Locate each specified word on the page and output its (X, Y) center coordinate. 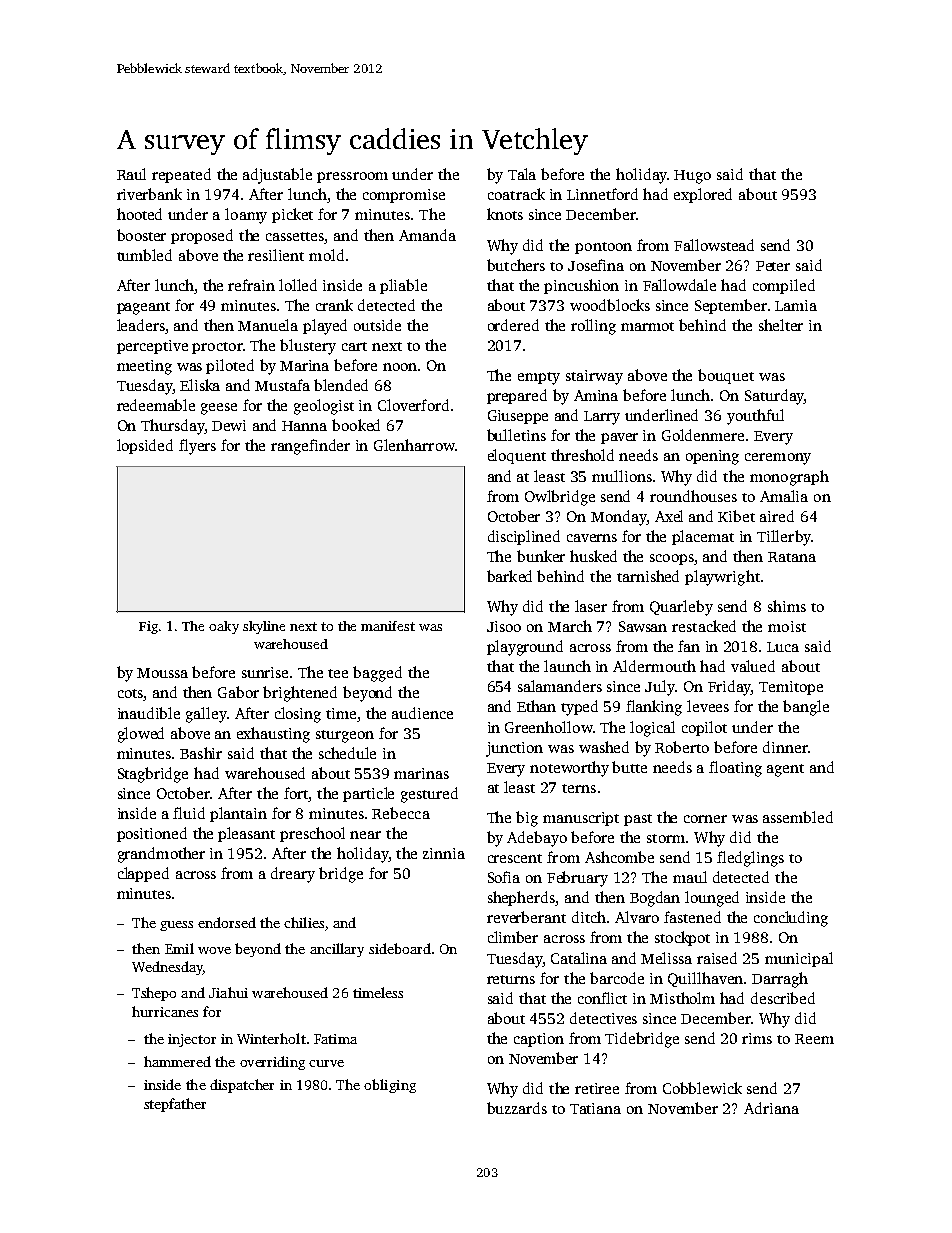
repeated (181, 175)
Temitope (791, 688)
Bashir (201, 753)
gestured (429, 795)
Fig (148, 627)
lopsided (145, 446)
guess (176, 926)
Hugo (692, 177)
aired (777, 516)
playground (525, 648)
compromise (404, 196)
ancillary (337, 950)
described (783, 998)
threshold (582, 455)
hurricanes (165, 1011)
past (638, 820)
